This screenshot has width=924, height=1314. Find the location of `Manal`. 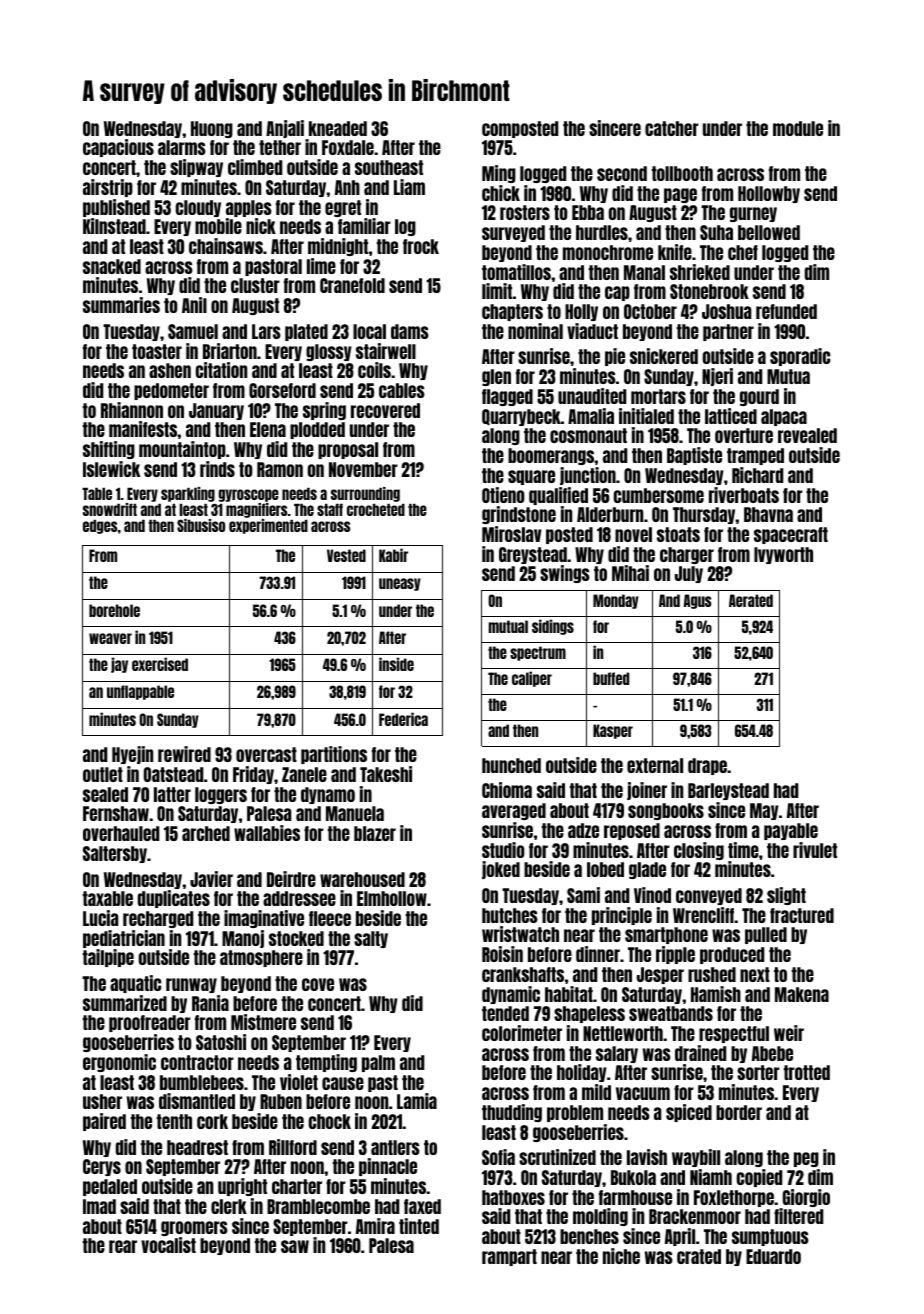

Manal is located at coordinates (644, 272).
